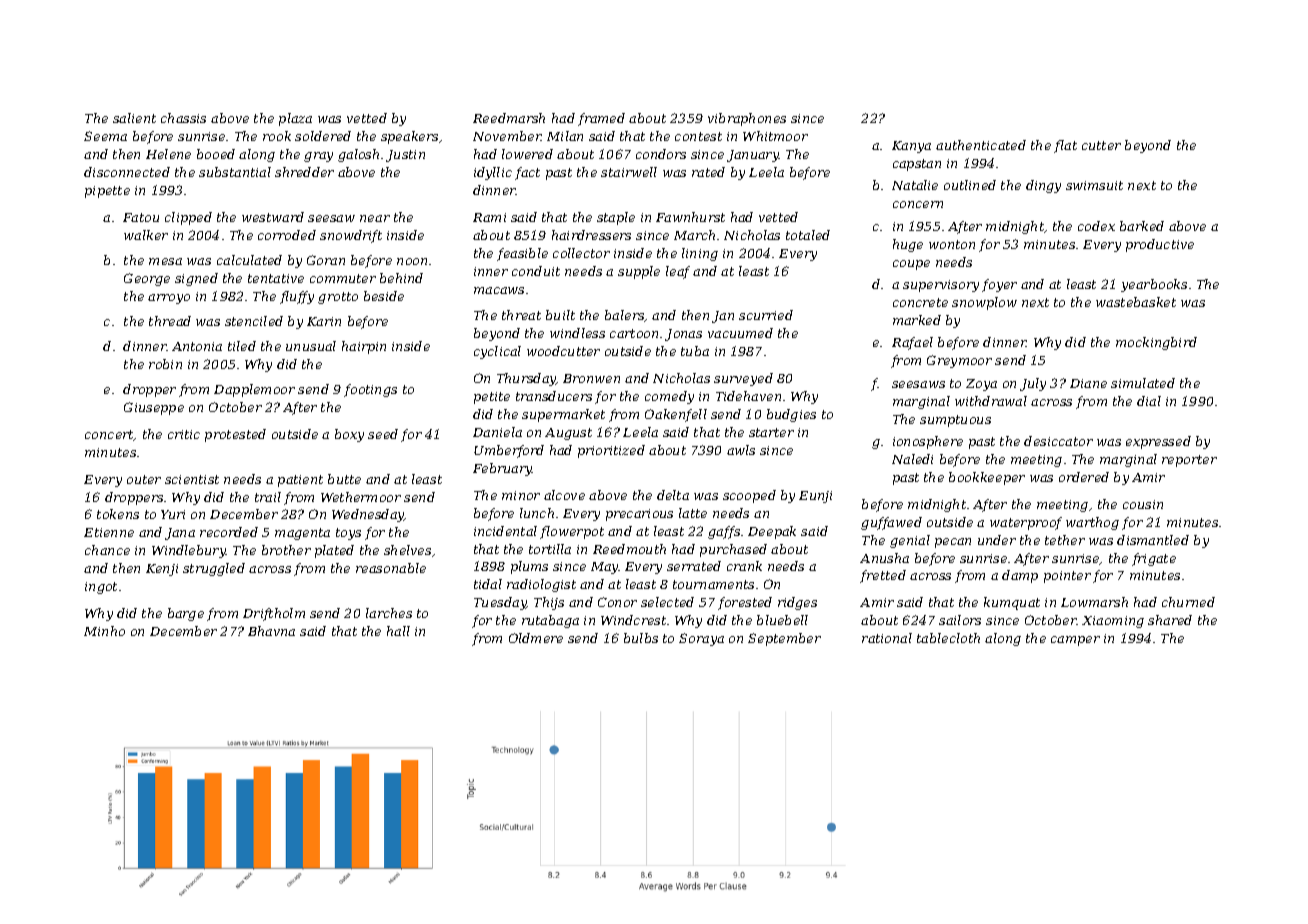  What do you see at coordinates (1142, 226) in the page?
I see `barked` at bounding box center [1142, 226].
